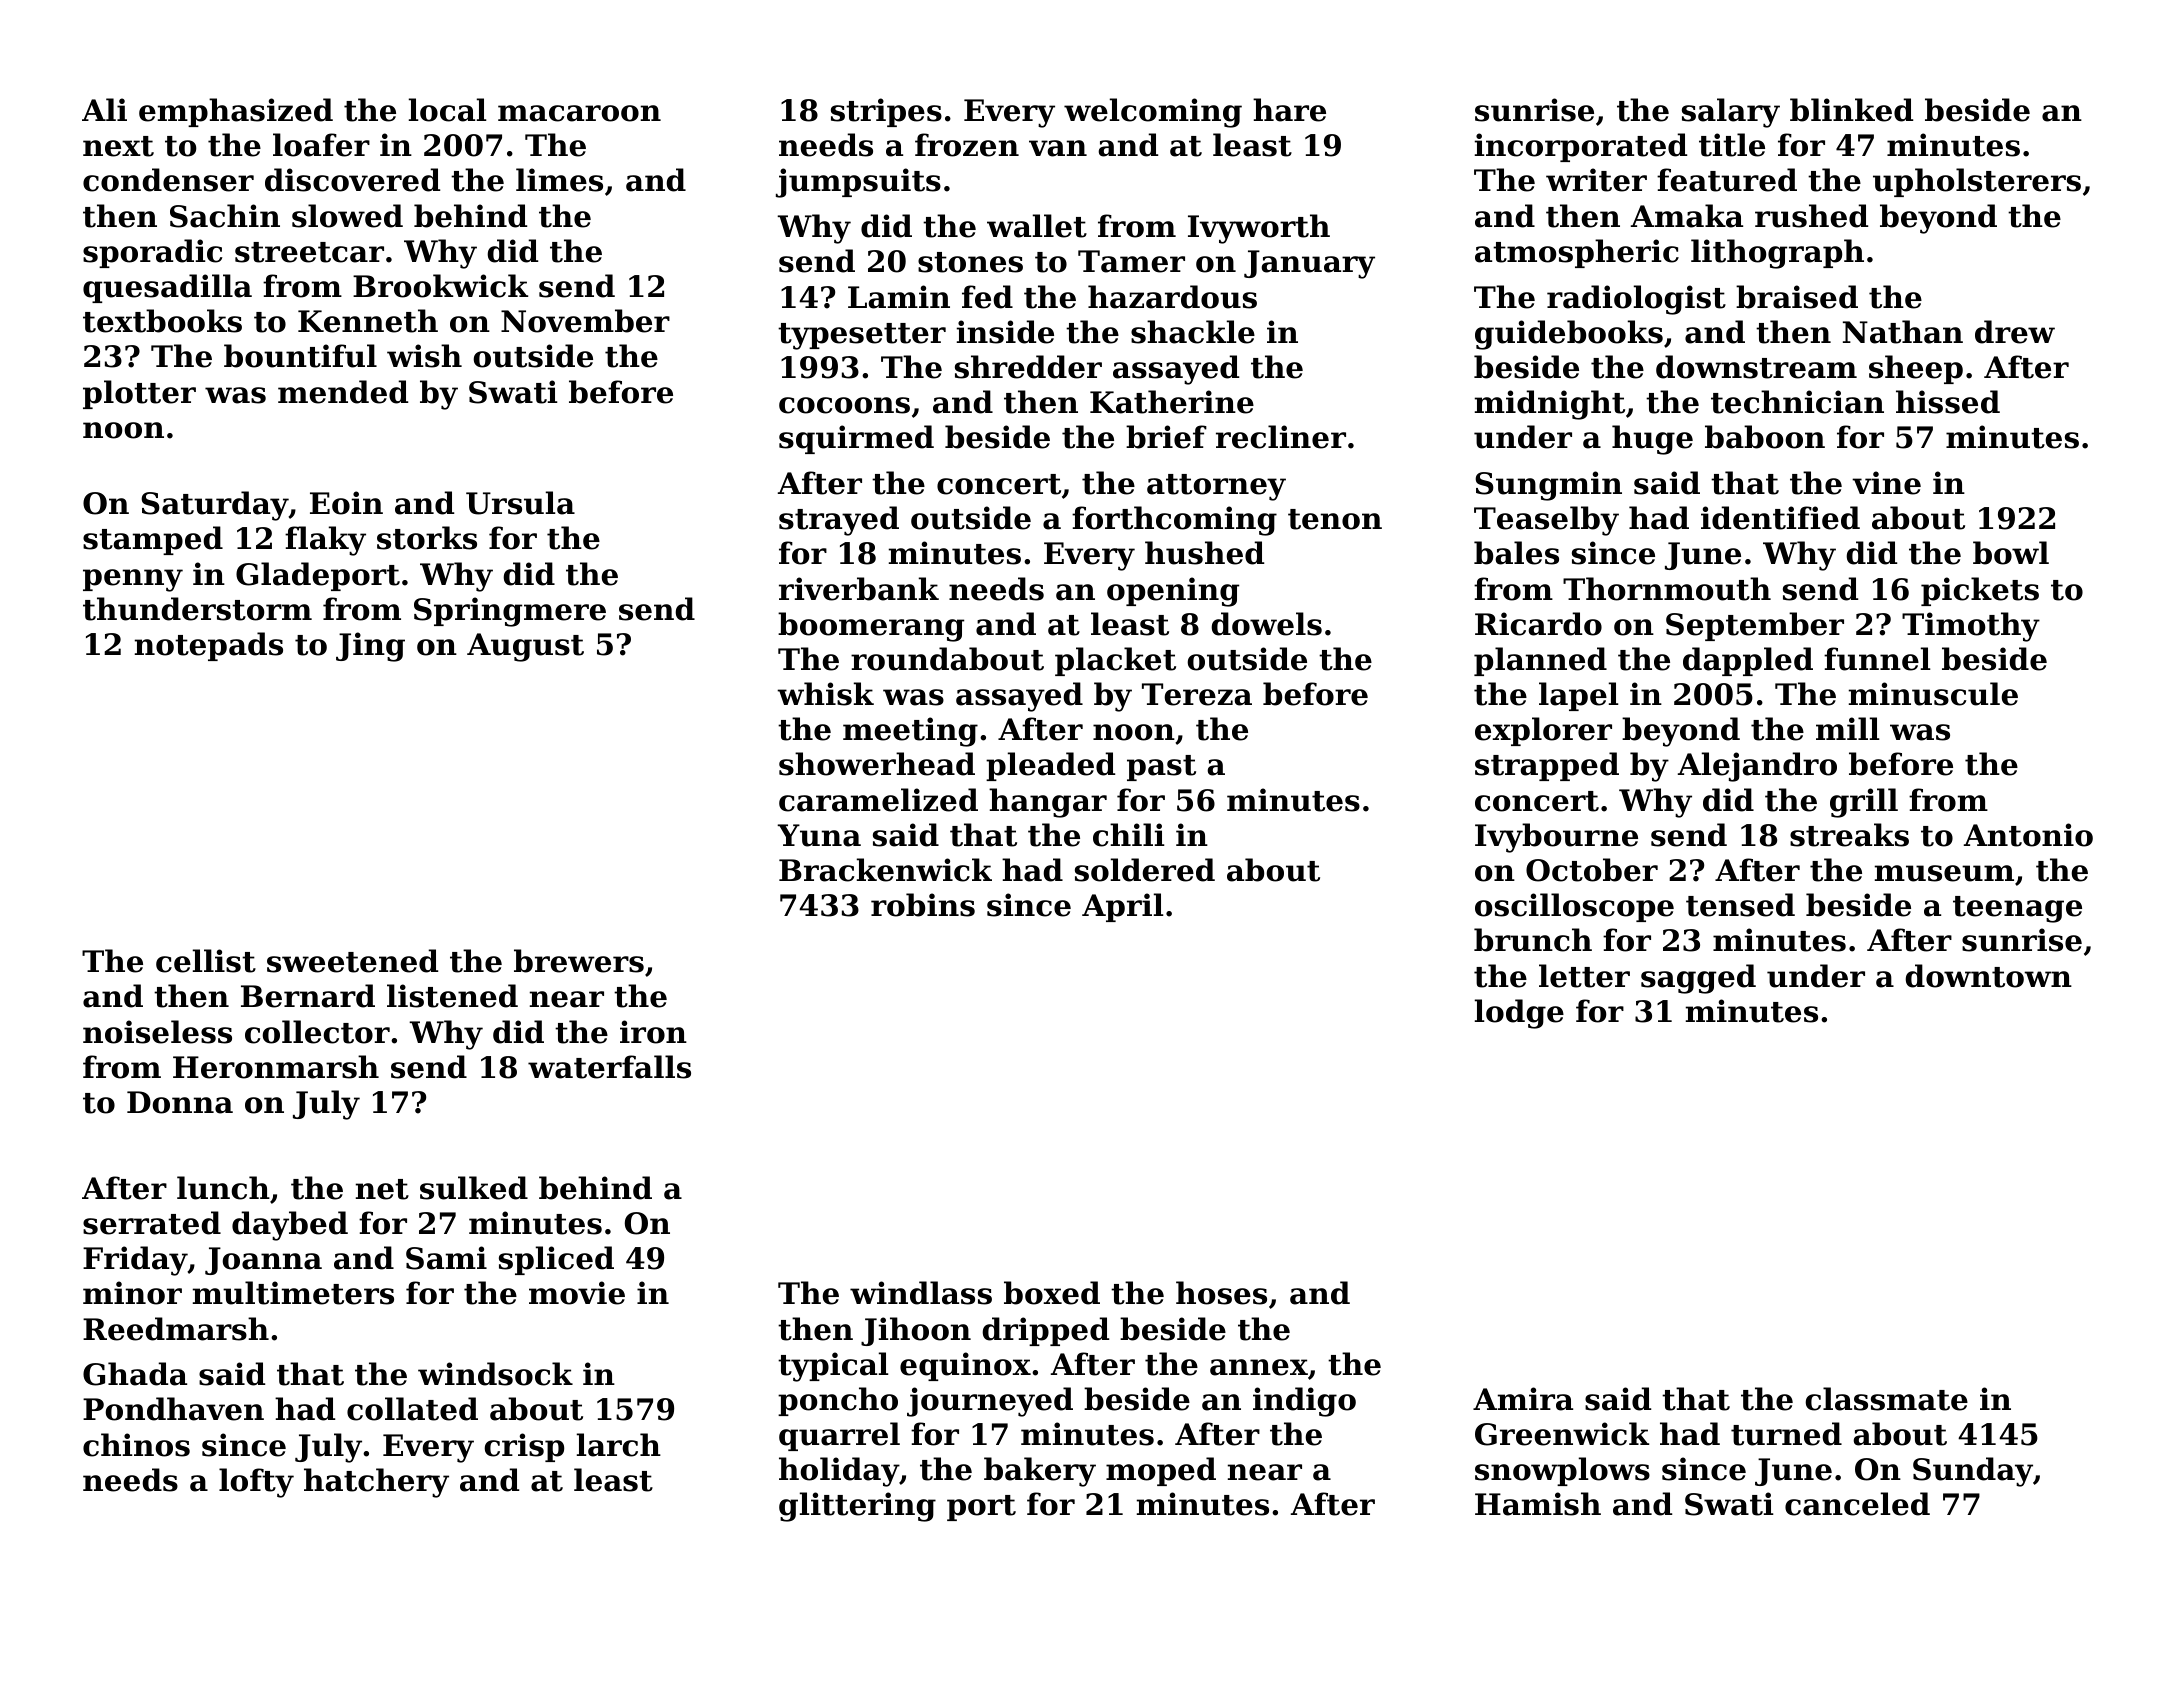 The height and width of the screenshot is (1683, 2178). What do you see at coordinates (370, 647) in the screenshot?
I see `Jing` at bounding box center [370, 647].
